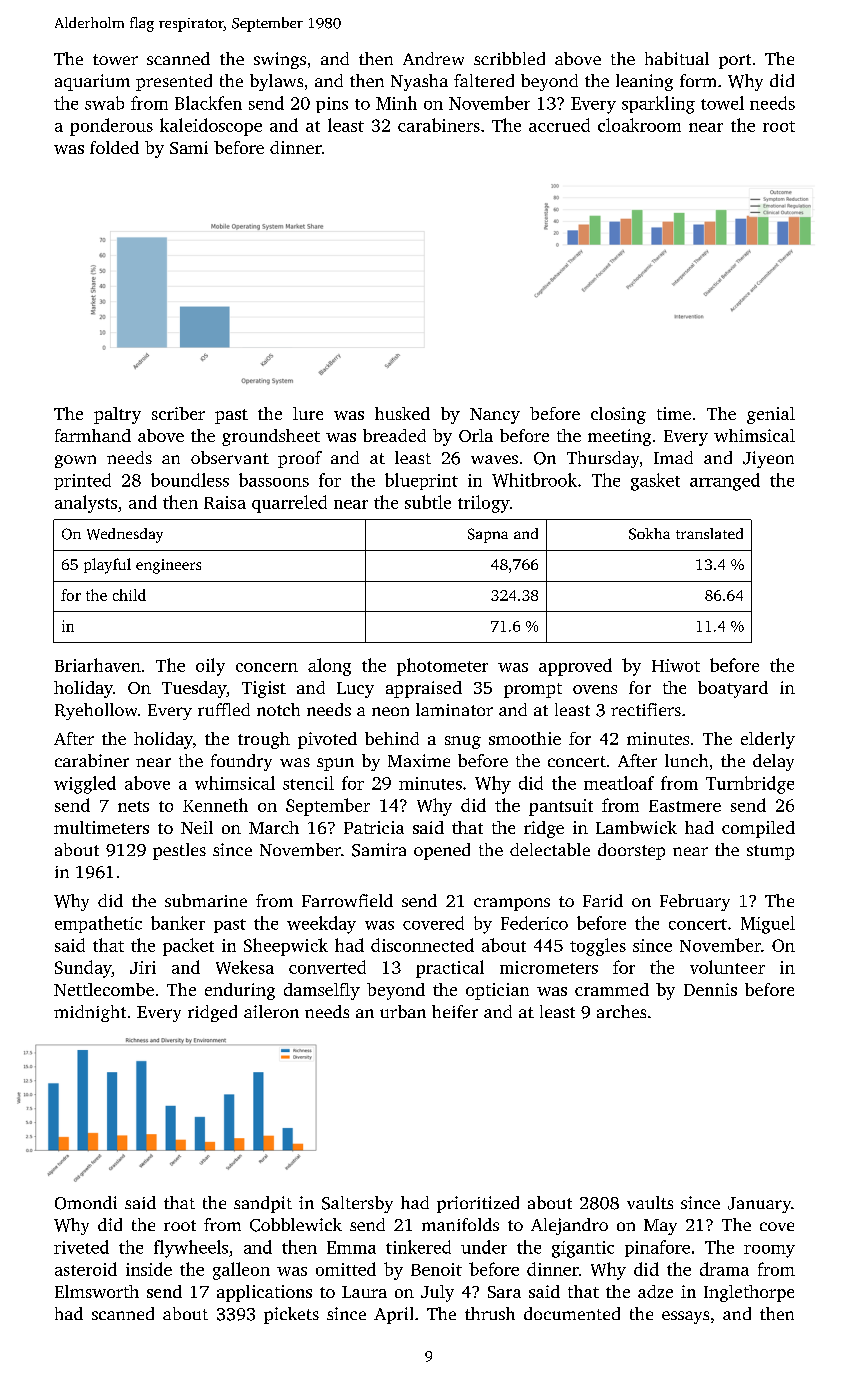 The image size is (849, 1400). Describe the element at coordinates (81, 1247) in the page. I see `riveted` at that location.
